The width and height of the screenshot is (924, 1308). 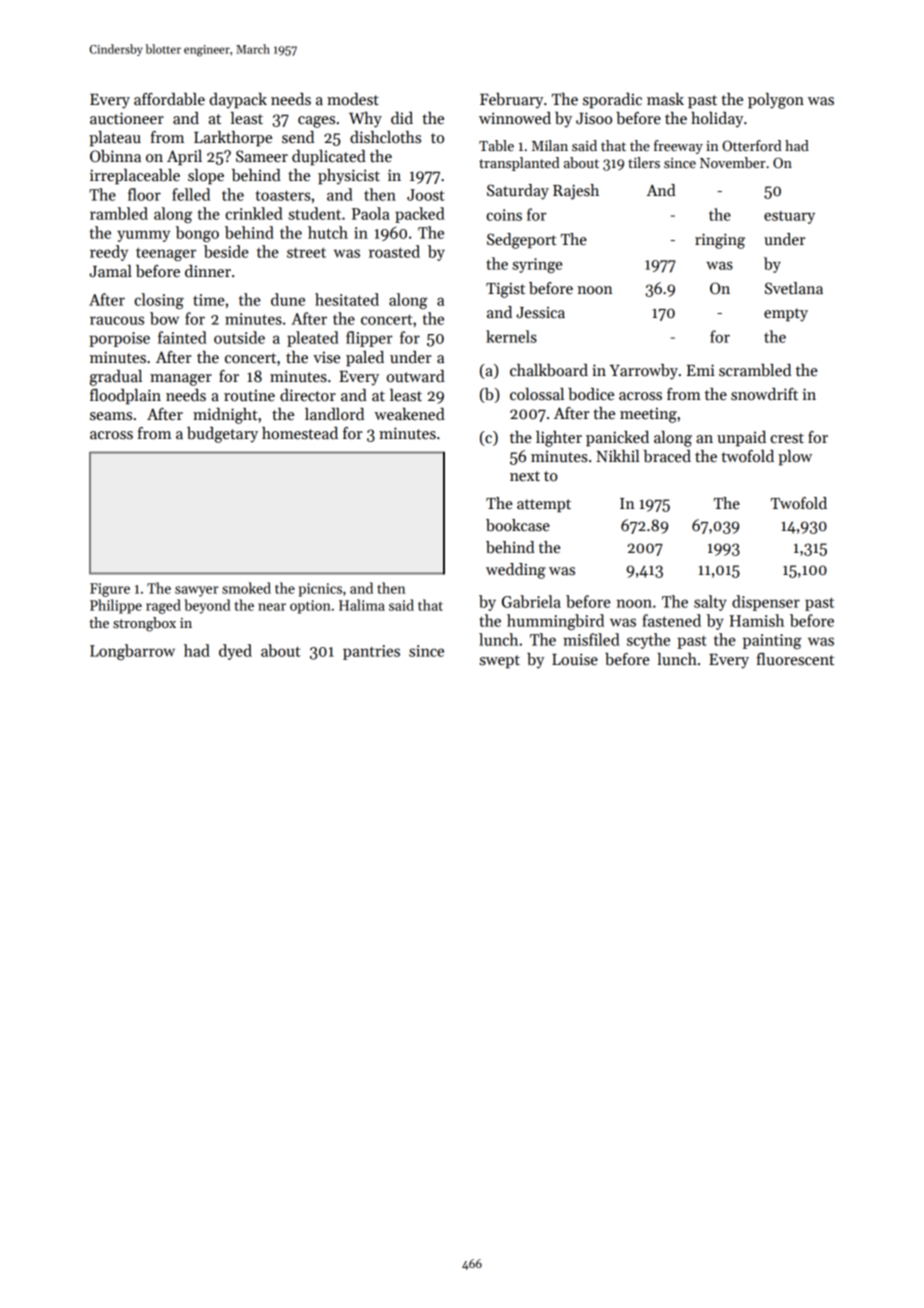 I want to click on kernels, so click(x=511, y=336).
